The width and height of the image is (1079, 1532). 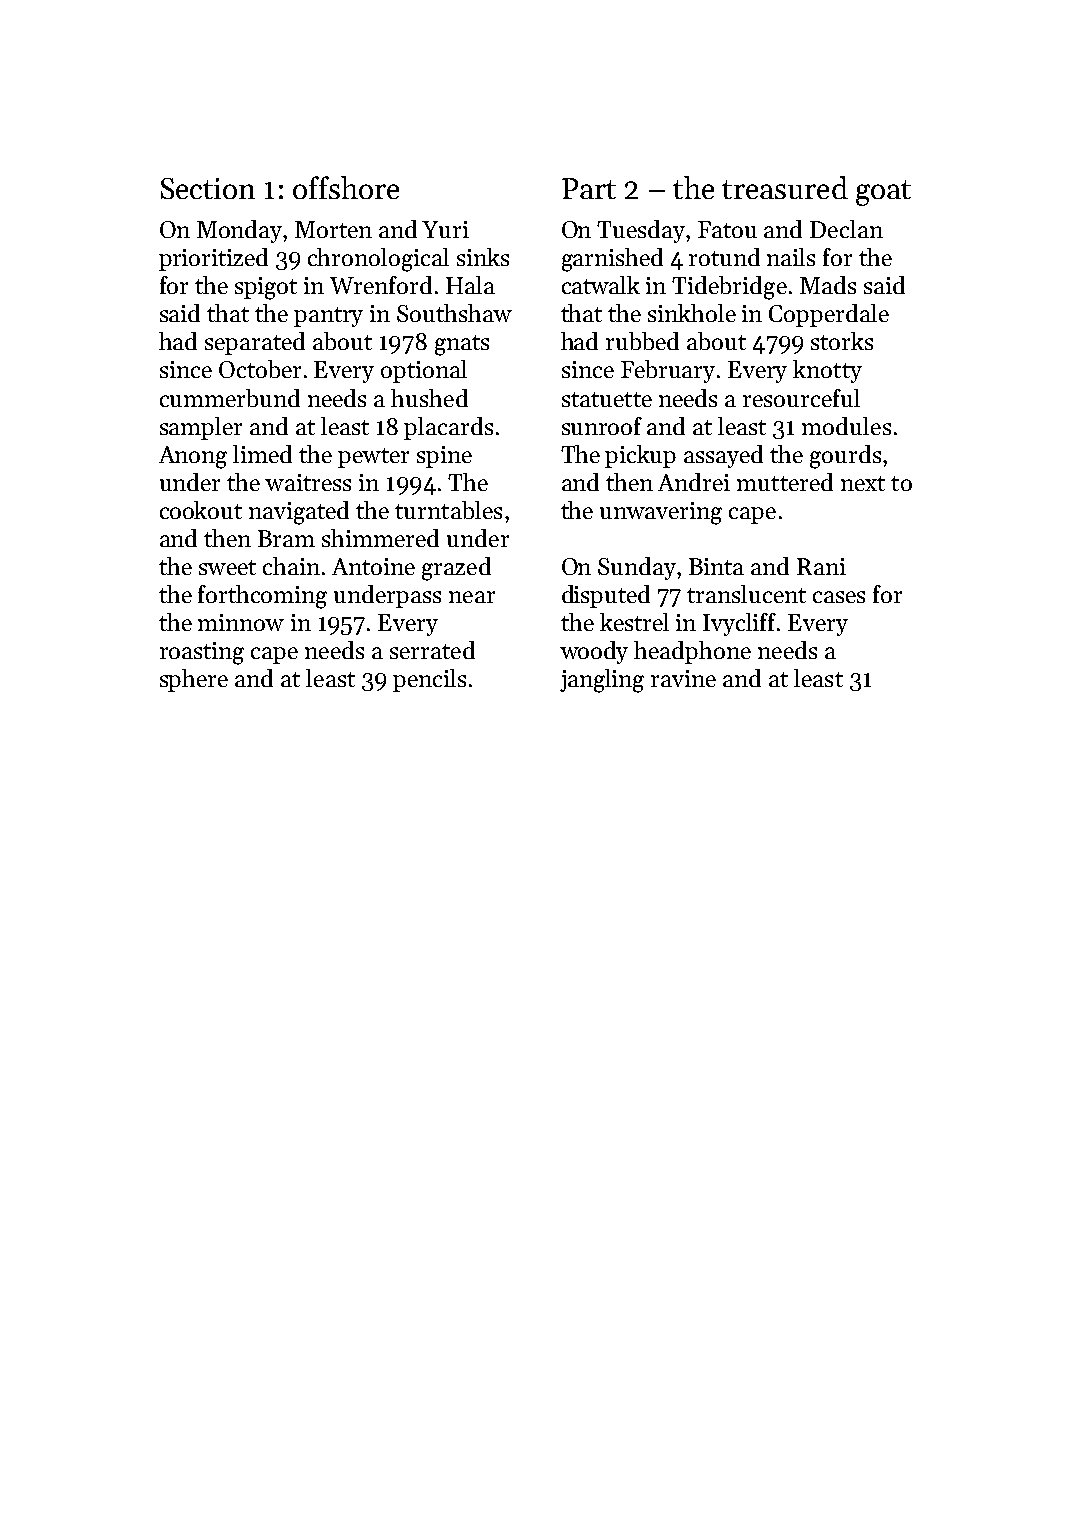 I want to click on spigot, so click(x=266, y=288).
